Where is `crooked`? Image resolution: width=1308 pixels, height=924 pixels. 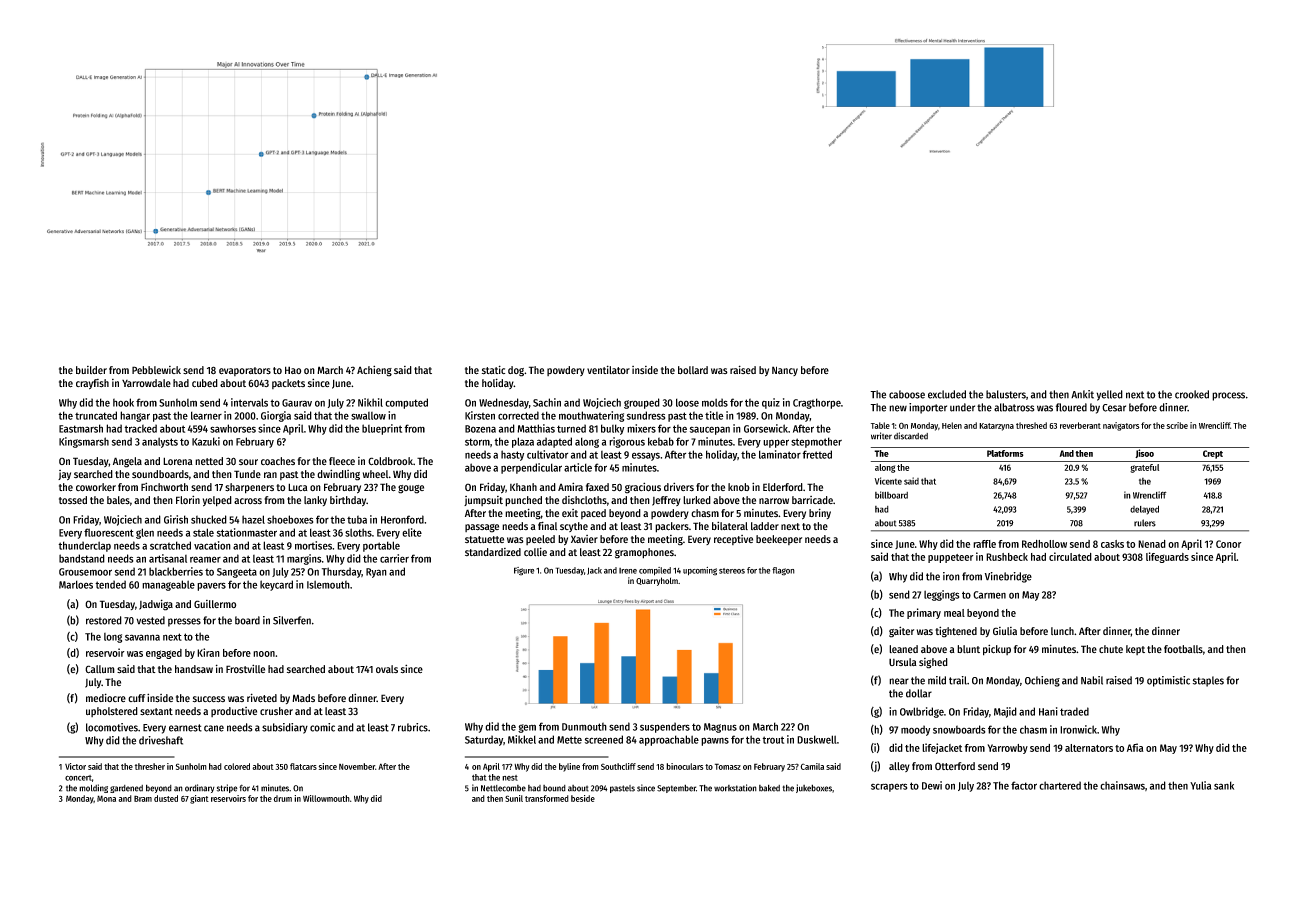 crooked is located at coordinates (1192, 394).
